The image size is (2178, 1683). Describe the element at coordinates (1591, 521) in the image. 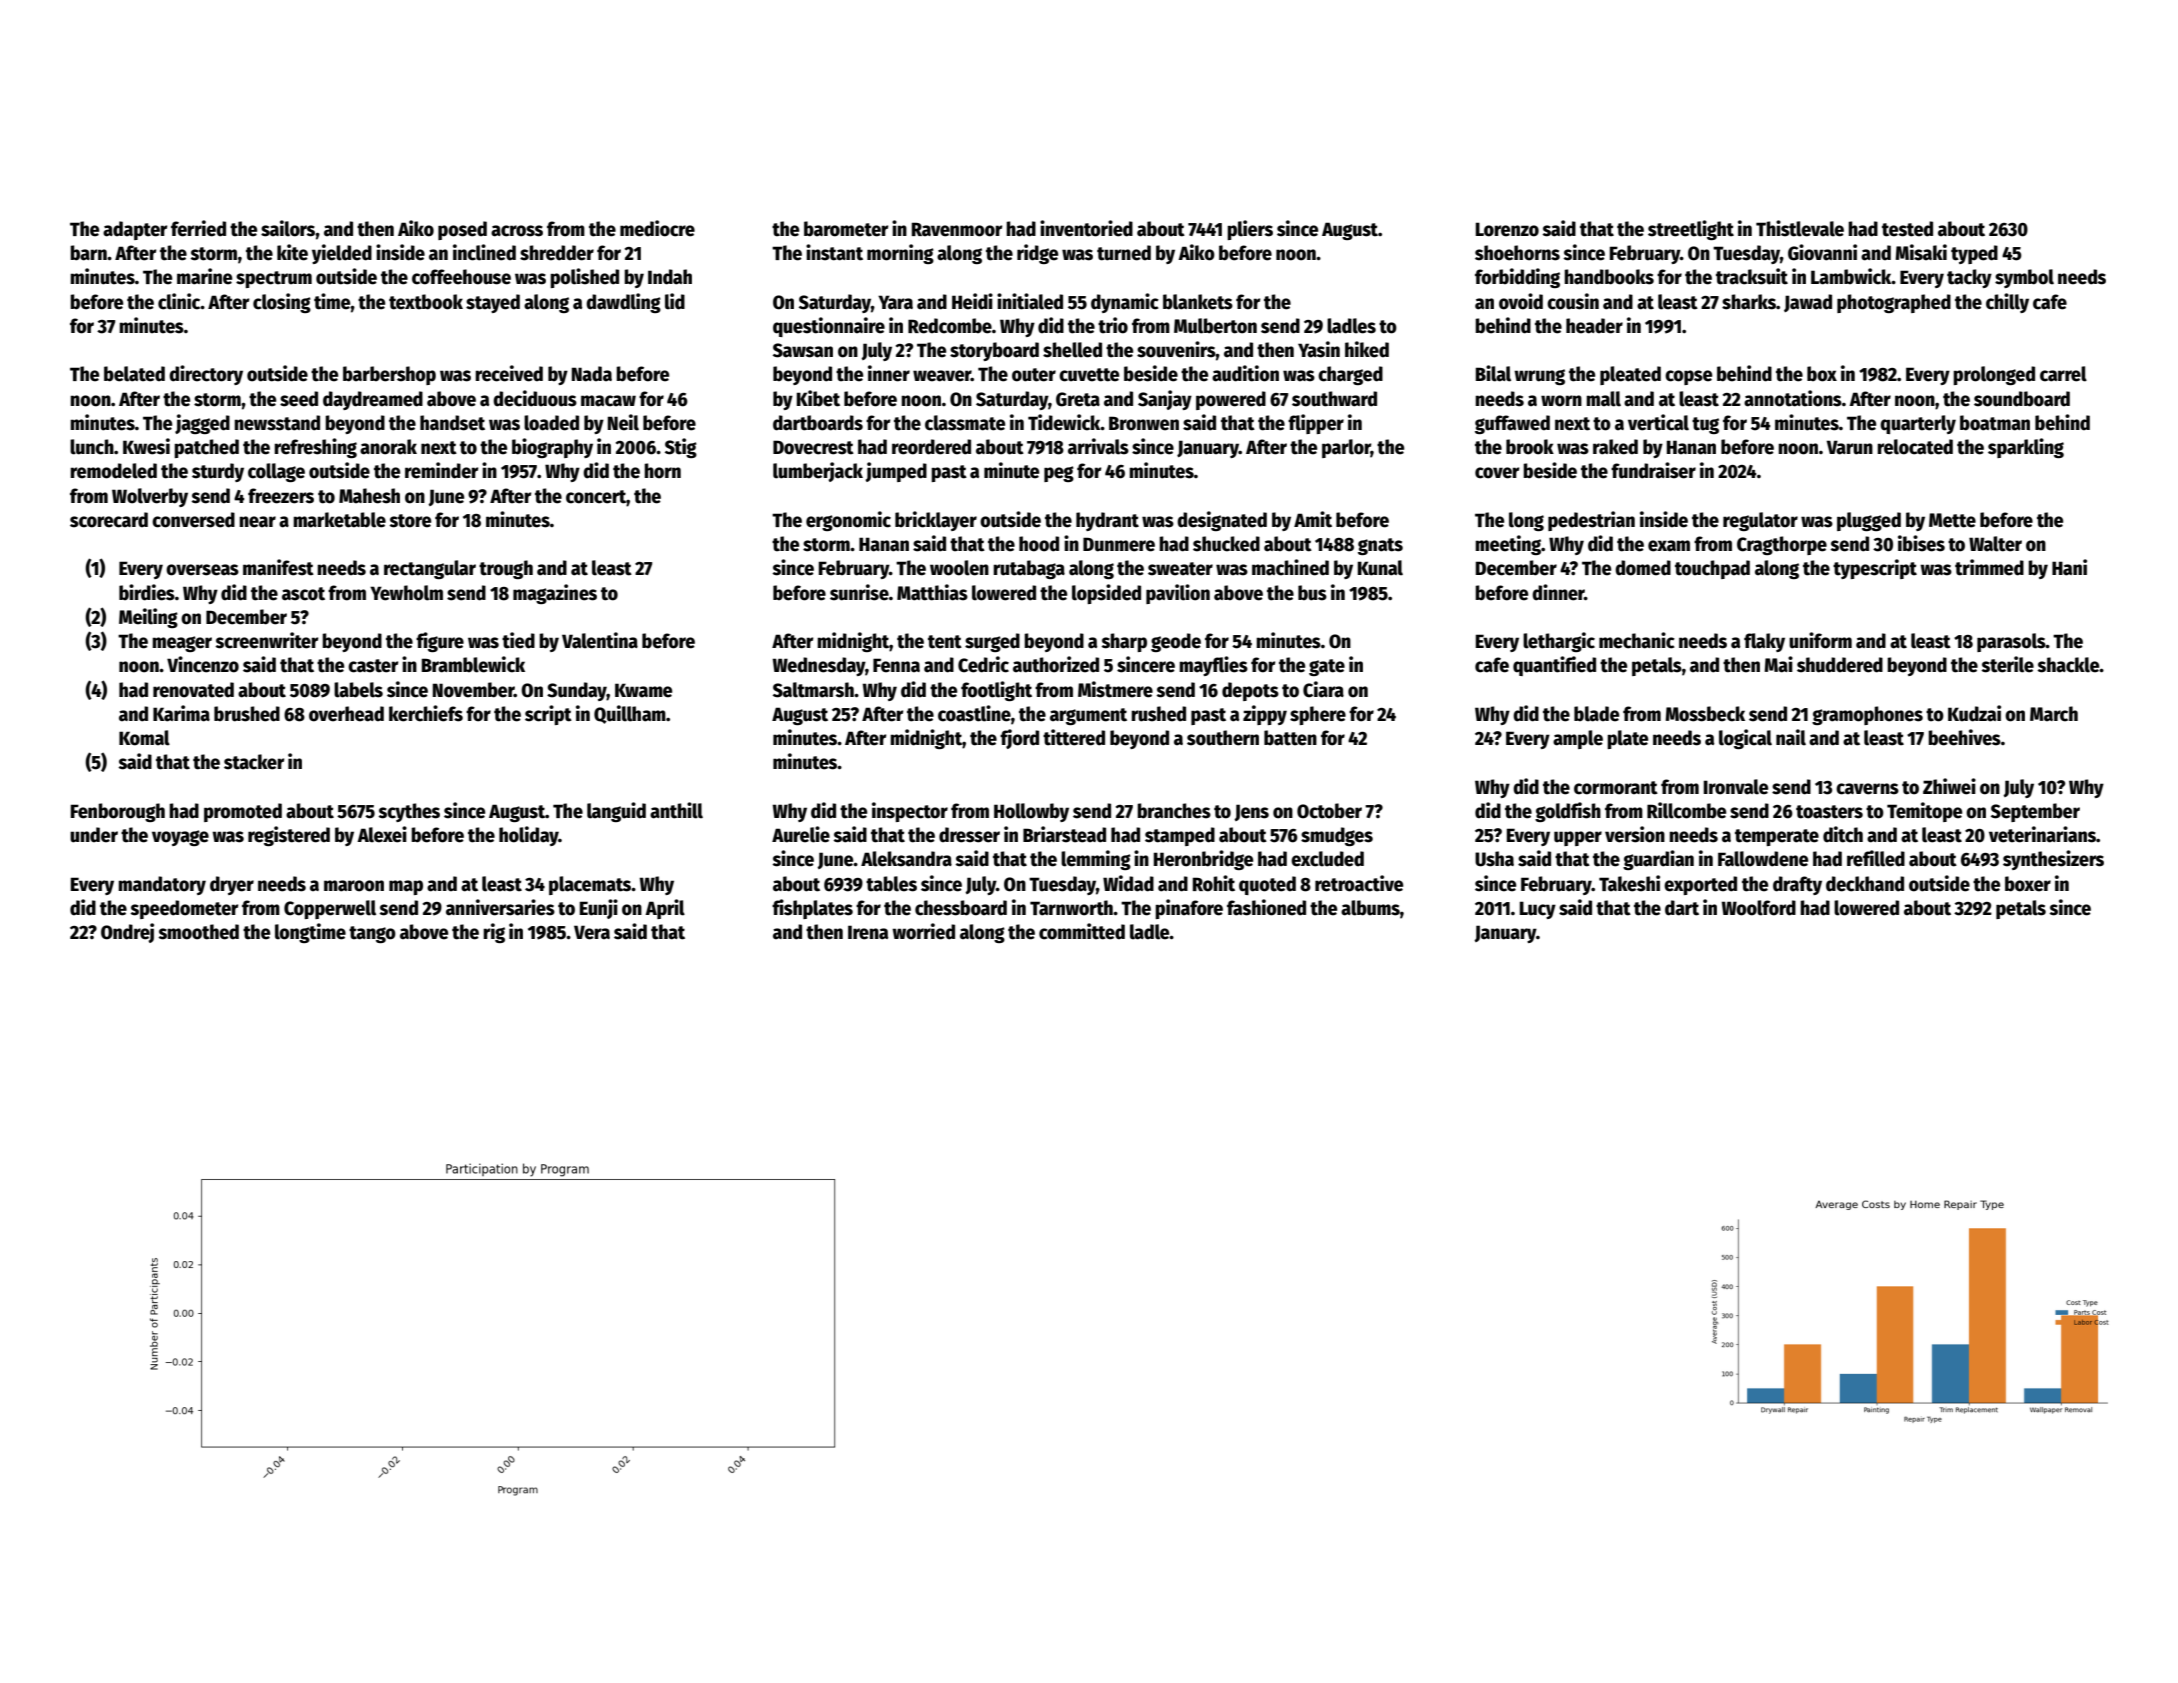

I see `pedestrian` at that location.
